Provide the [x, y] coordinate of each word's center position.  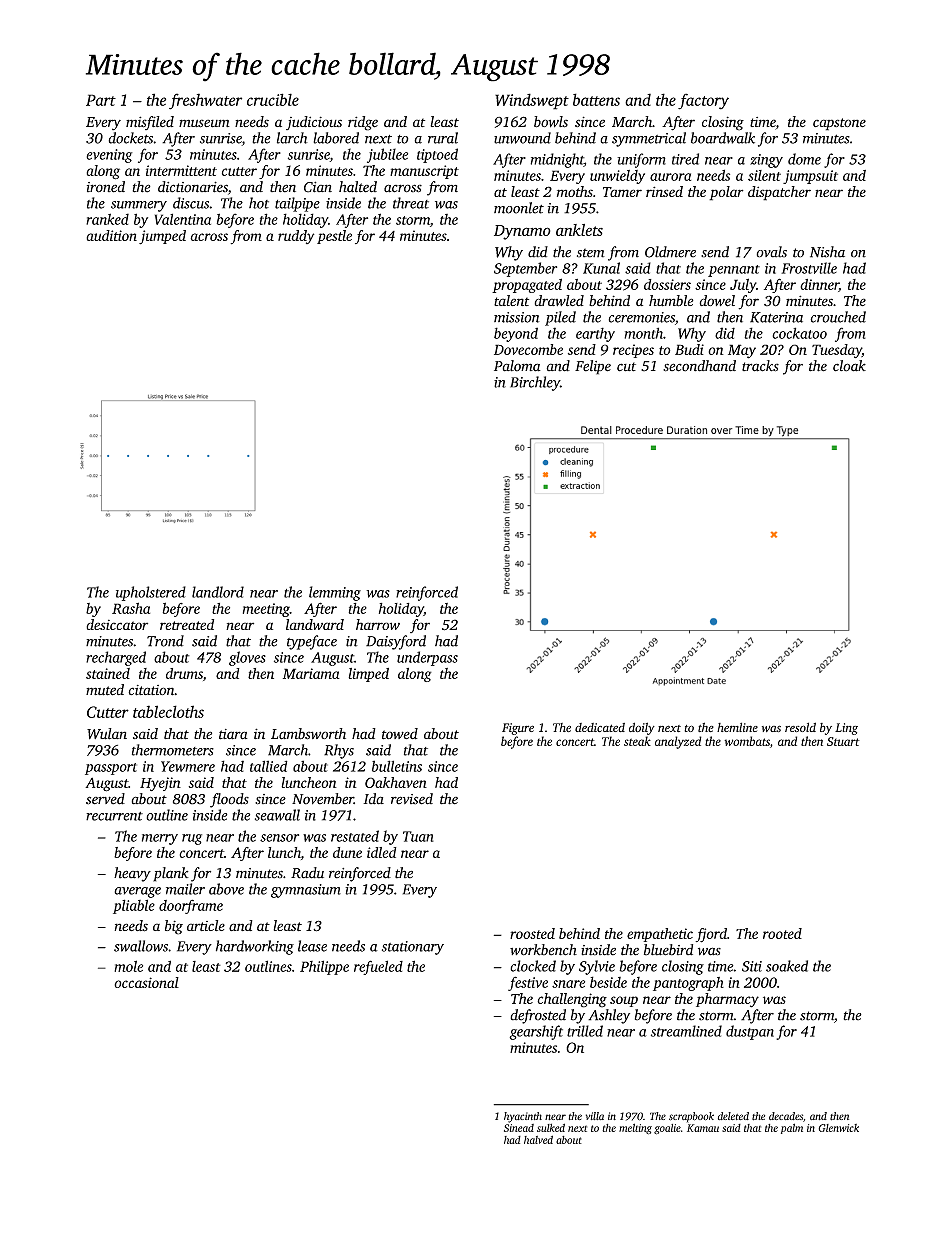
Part [101, 100]
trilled [585, 1031]
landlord [218, 592]
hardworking [255, 947]
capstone [839, 124]
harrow [378, 624]
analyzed [678, 742]
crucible [273, 99]
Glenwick [838, 1128]
